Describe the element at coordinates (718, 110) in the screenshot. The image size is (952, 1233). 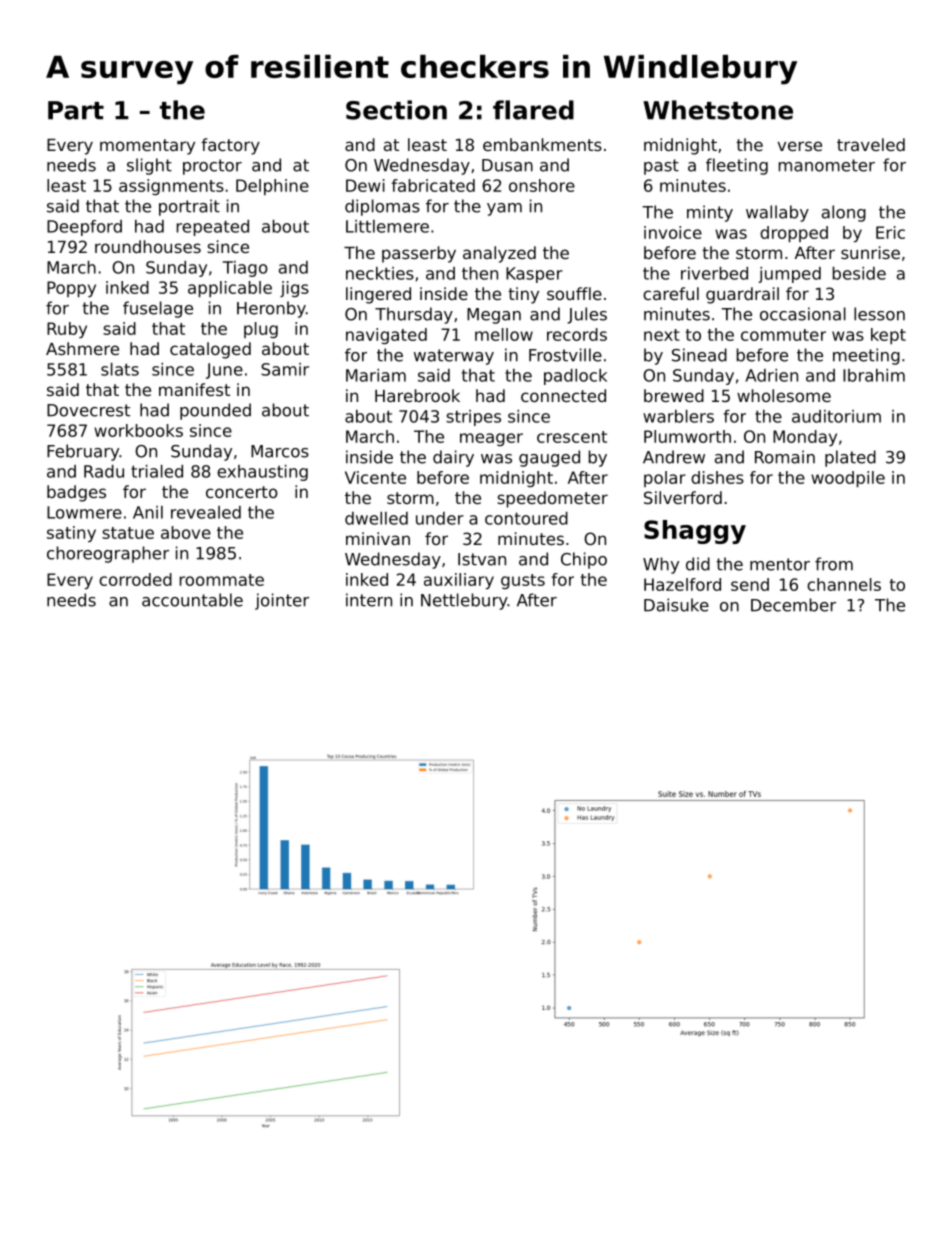
I see `Whetstone` at that location.
